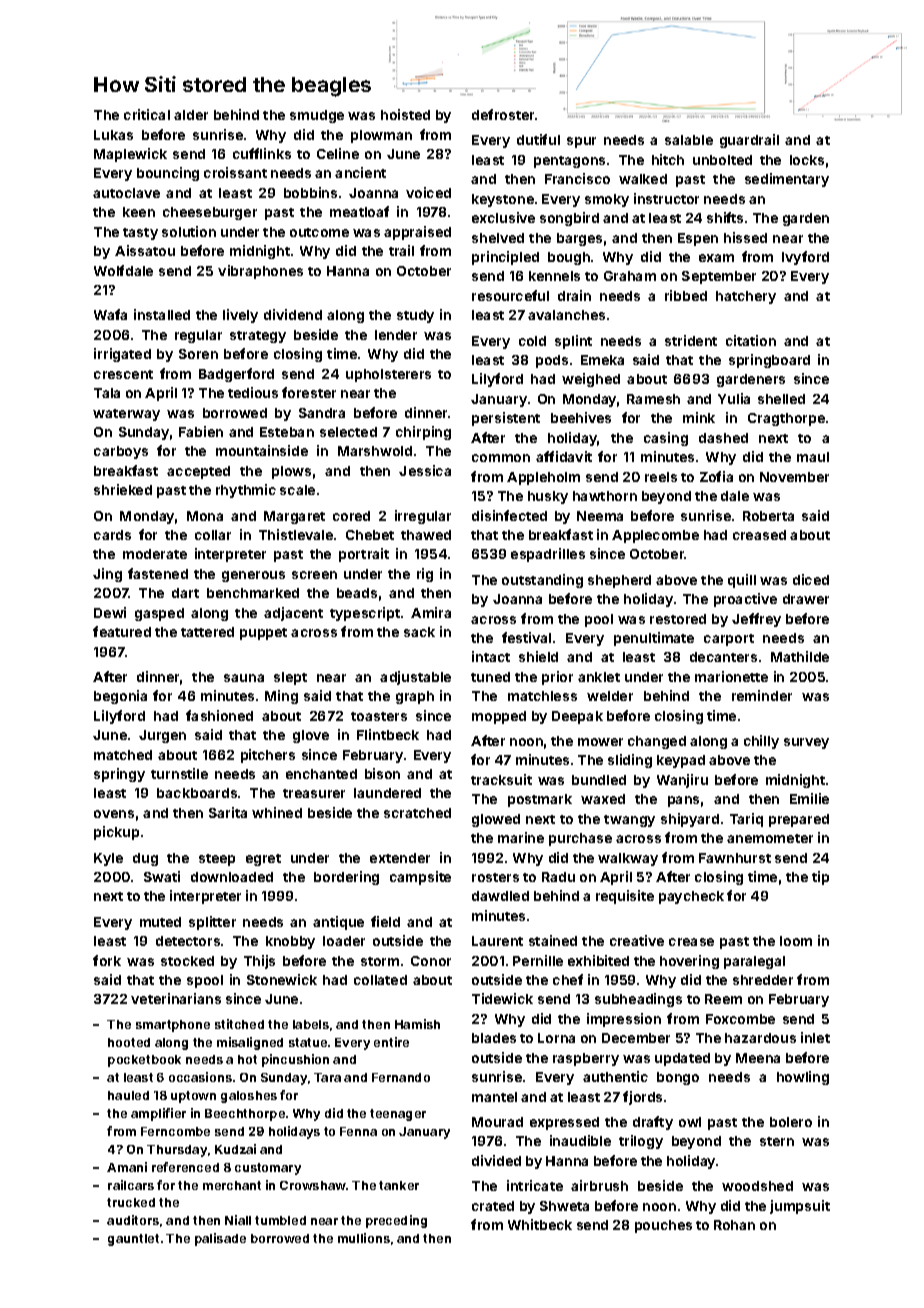 The image size is (924, 1308). I want to click on gauntlet, so click(133, 1240).
